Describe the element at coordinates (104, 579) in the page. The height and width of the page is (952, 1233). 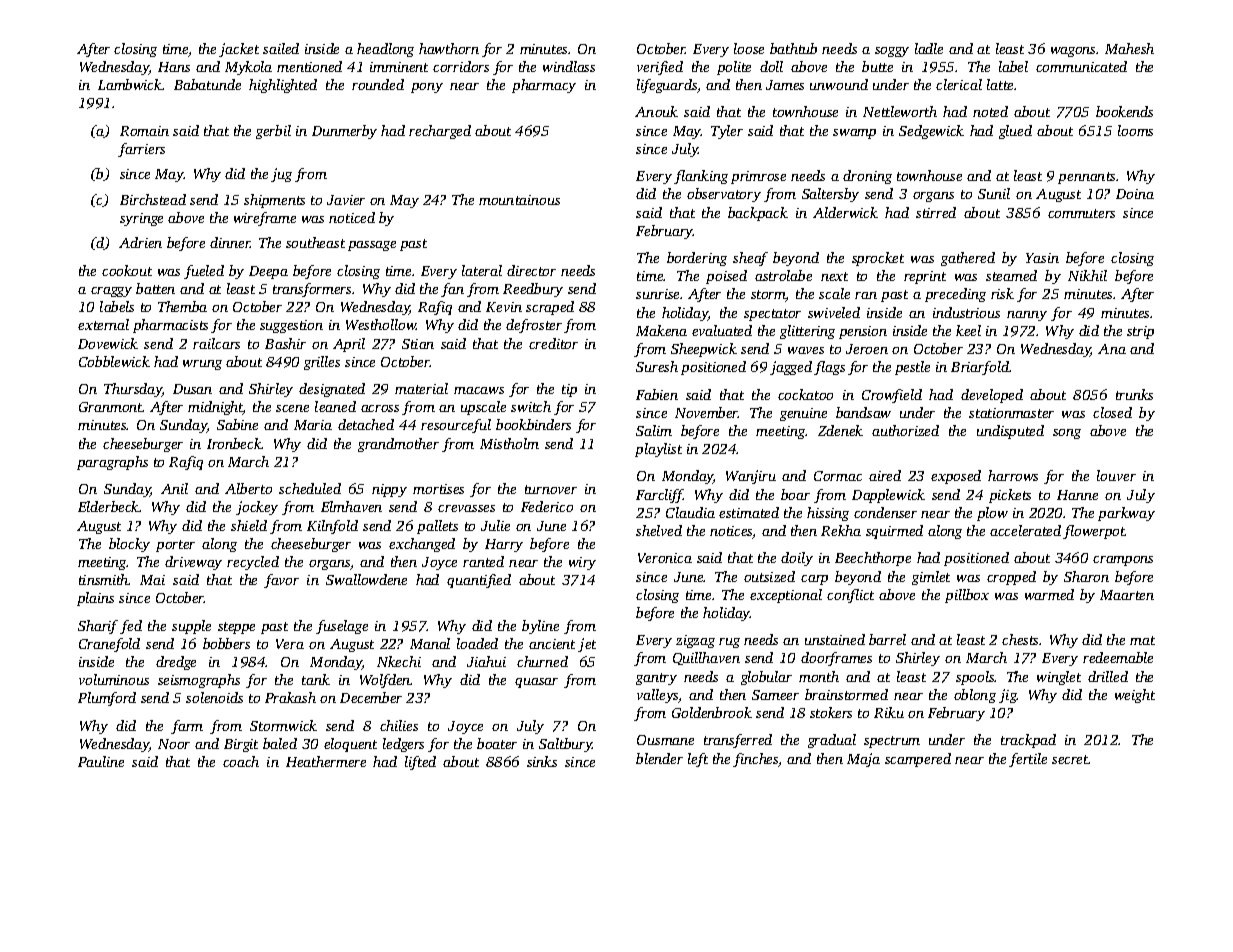
I see `tinsmith` at that location.
